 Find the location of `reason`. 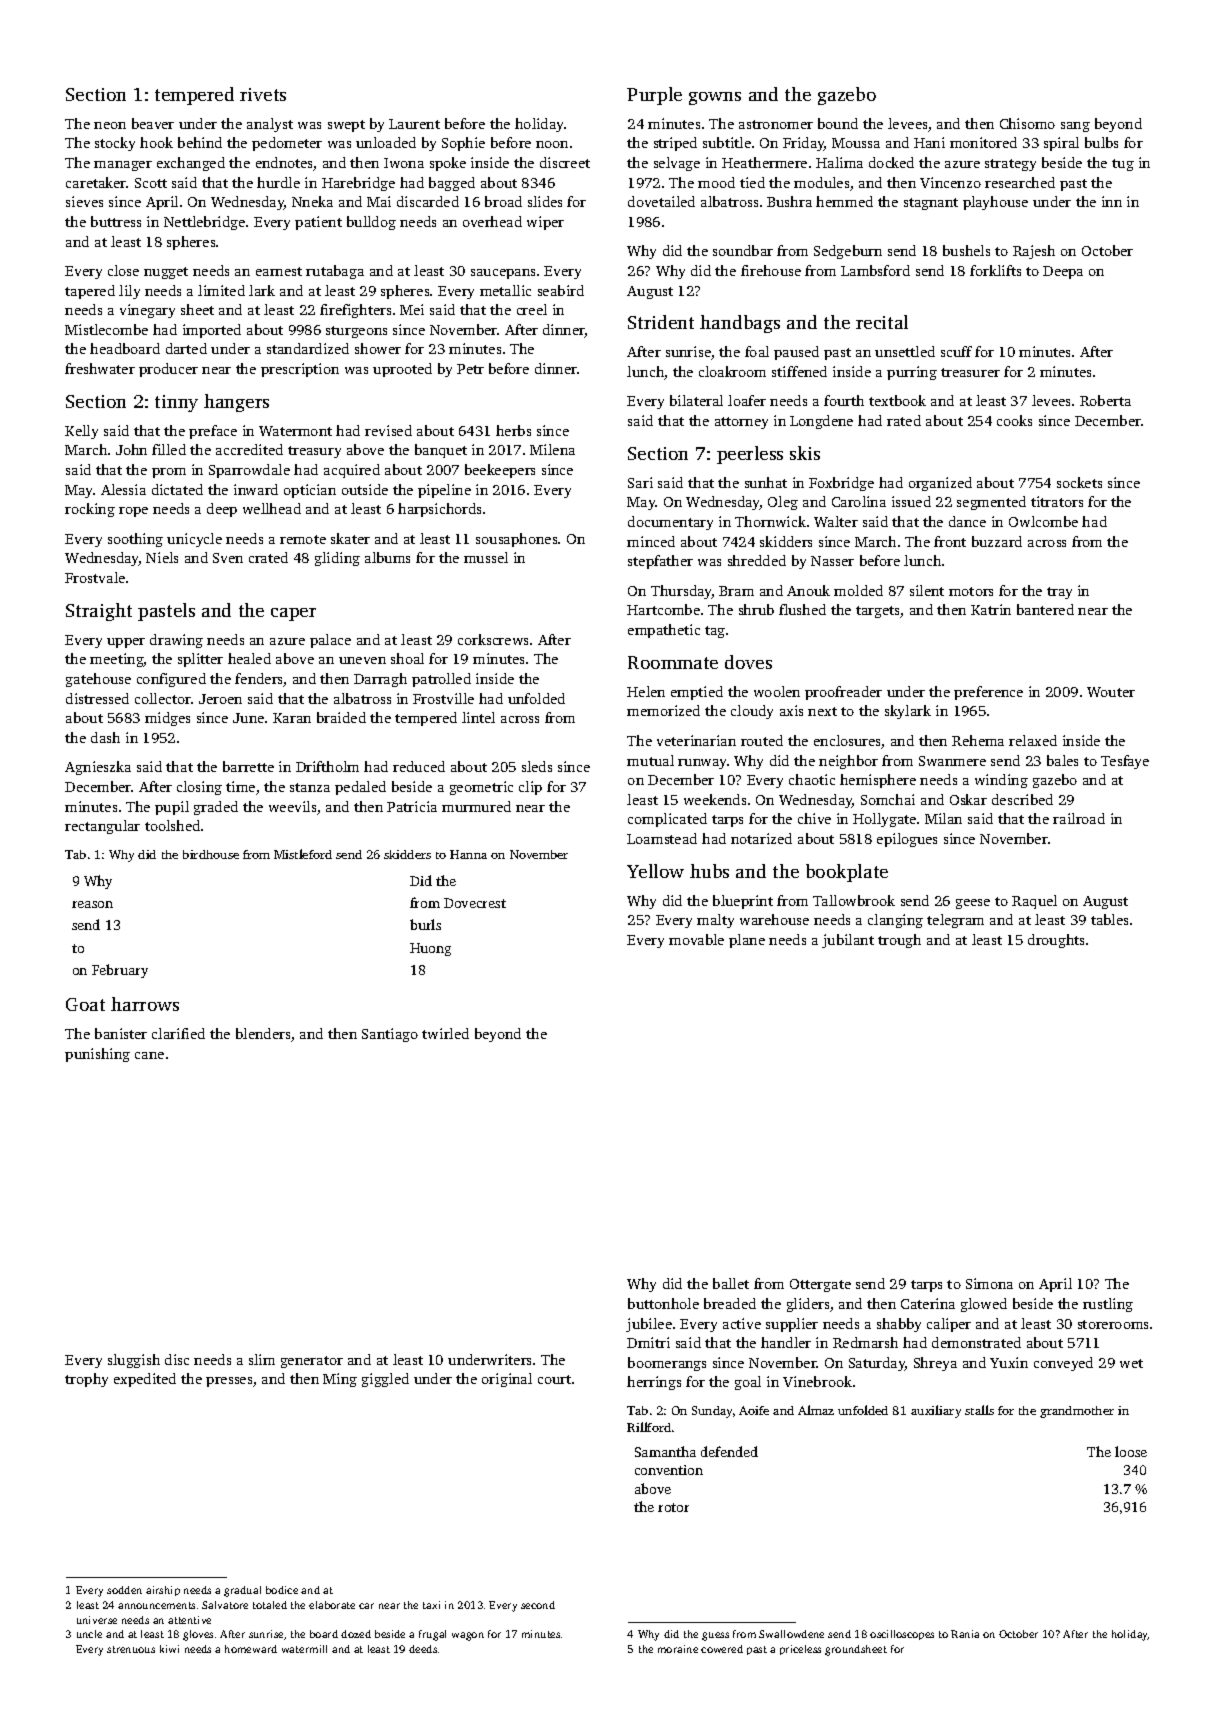

reason is located at coordinates (92, 904).
